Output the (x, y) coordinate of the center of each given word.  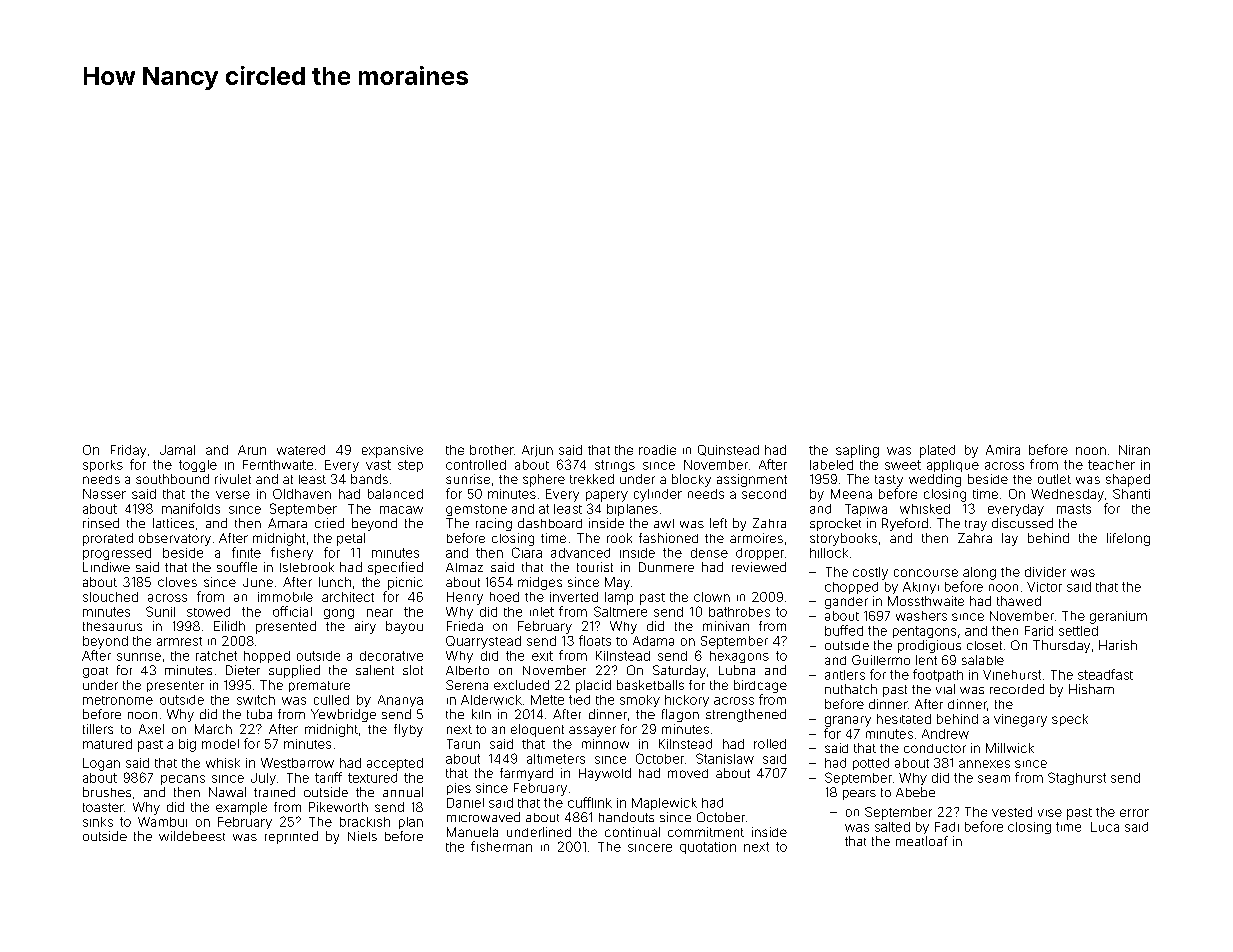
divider (1045, 572)
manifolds (191, 508)
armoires (756, 538)
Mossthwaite (926, 601)
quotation (708, 848)
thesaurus (112, 626)
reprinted (291, 837)
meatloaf (922, 841)
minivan (726, 626)
